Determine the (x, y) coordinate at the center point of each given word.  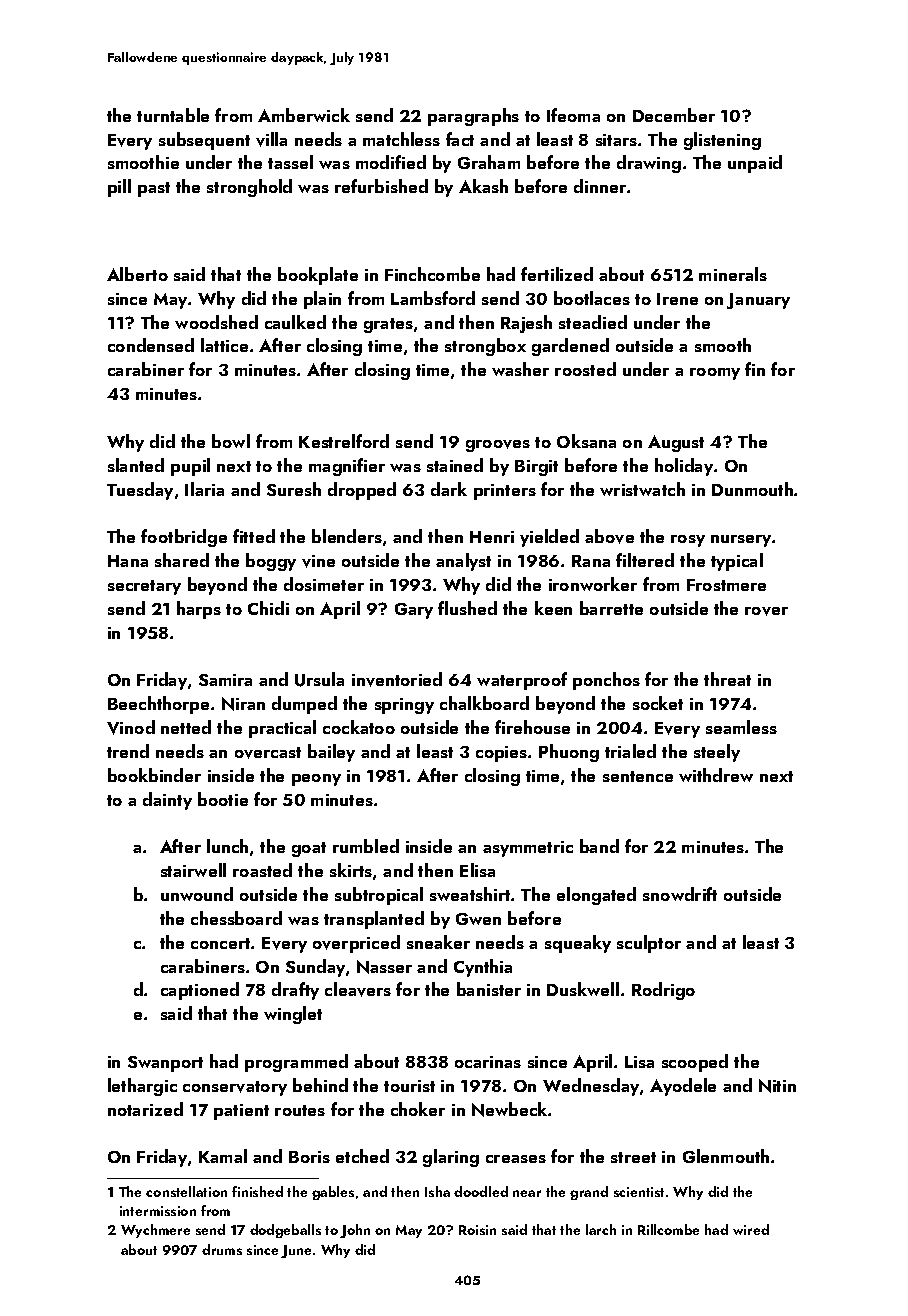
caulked (295, 322)
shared (182, 560)
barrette (611, 608)
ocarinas (488, 1062)
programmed (296, 1063)
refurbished (381, 186)
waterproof (522, 681)
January (758, 301)
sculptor (649, 944)
